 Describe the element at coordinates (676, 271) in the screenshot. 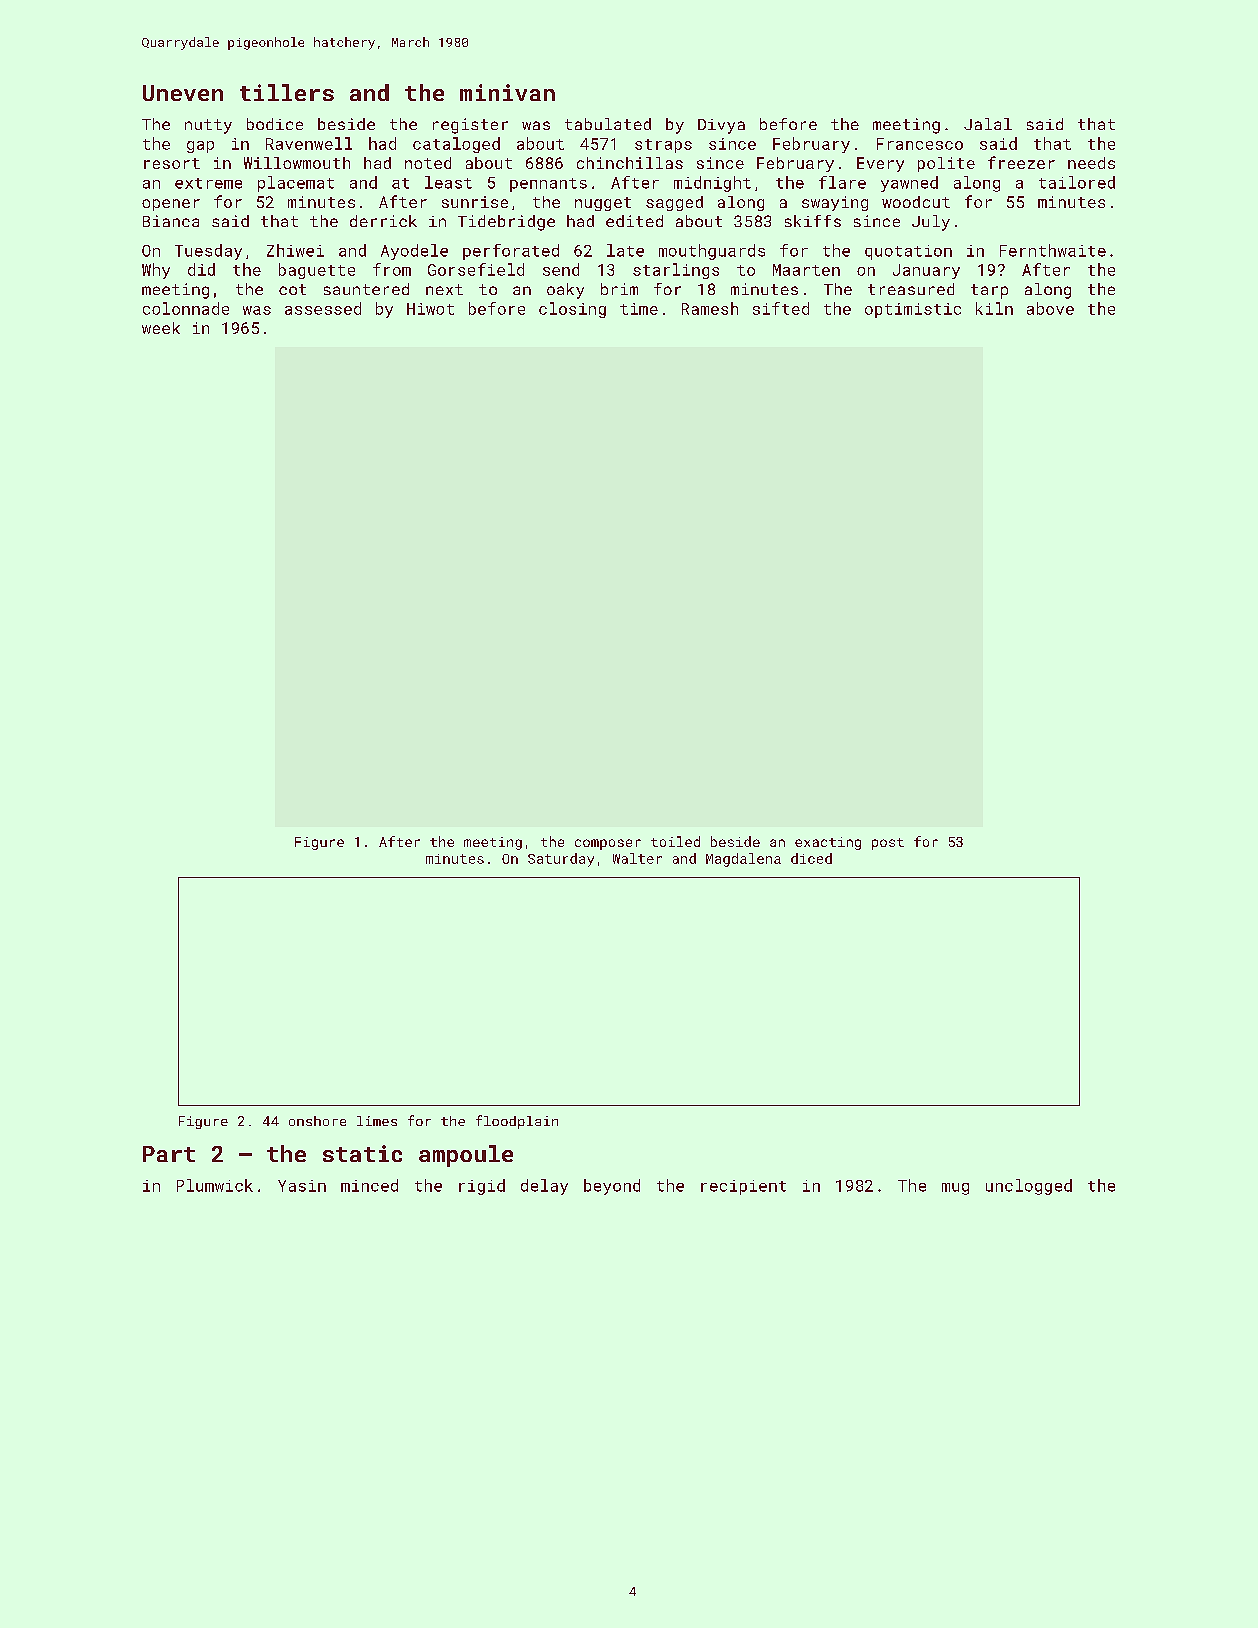

I see `starlings` at that location.
